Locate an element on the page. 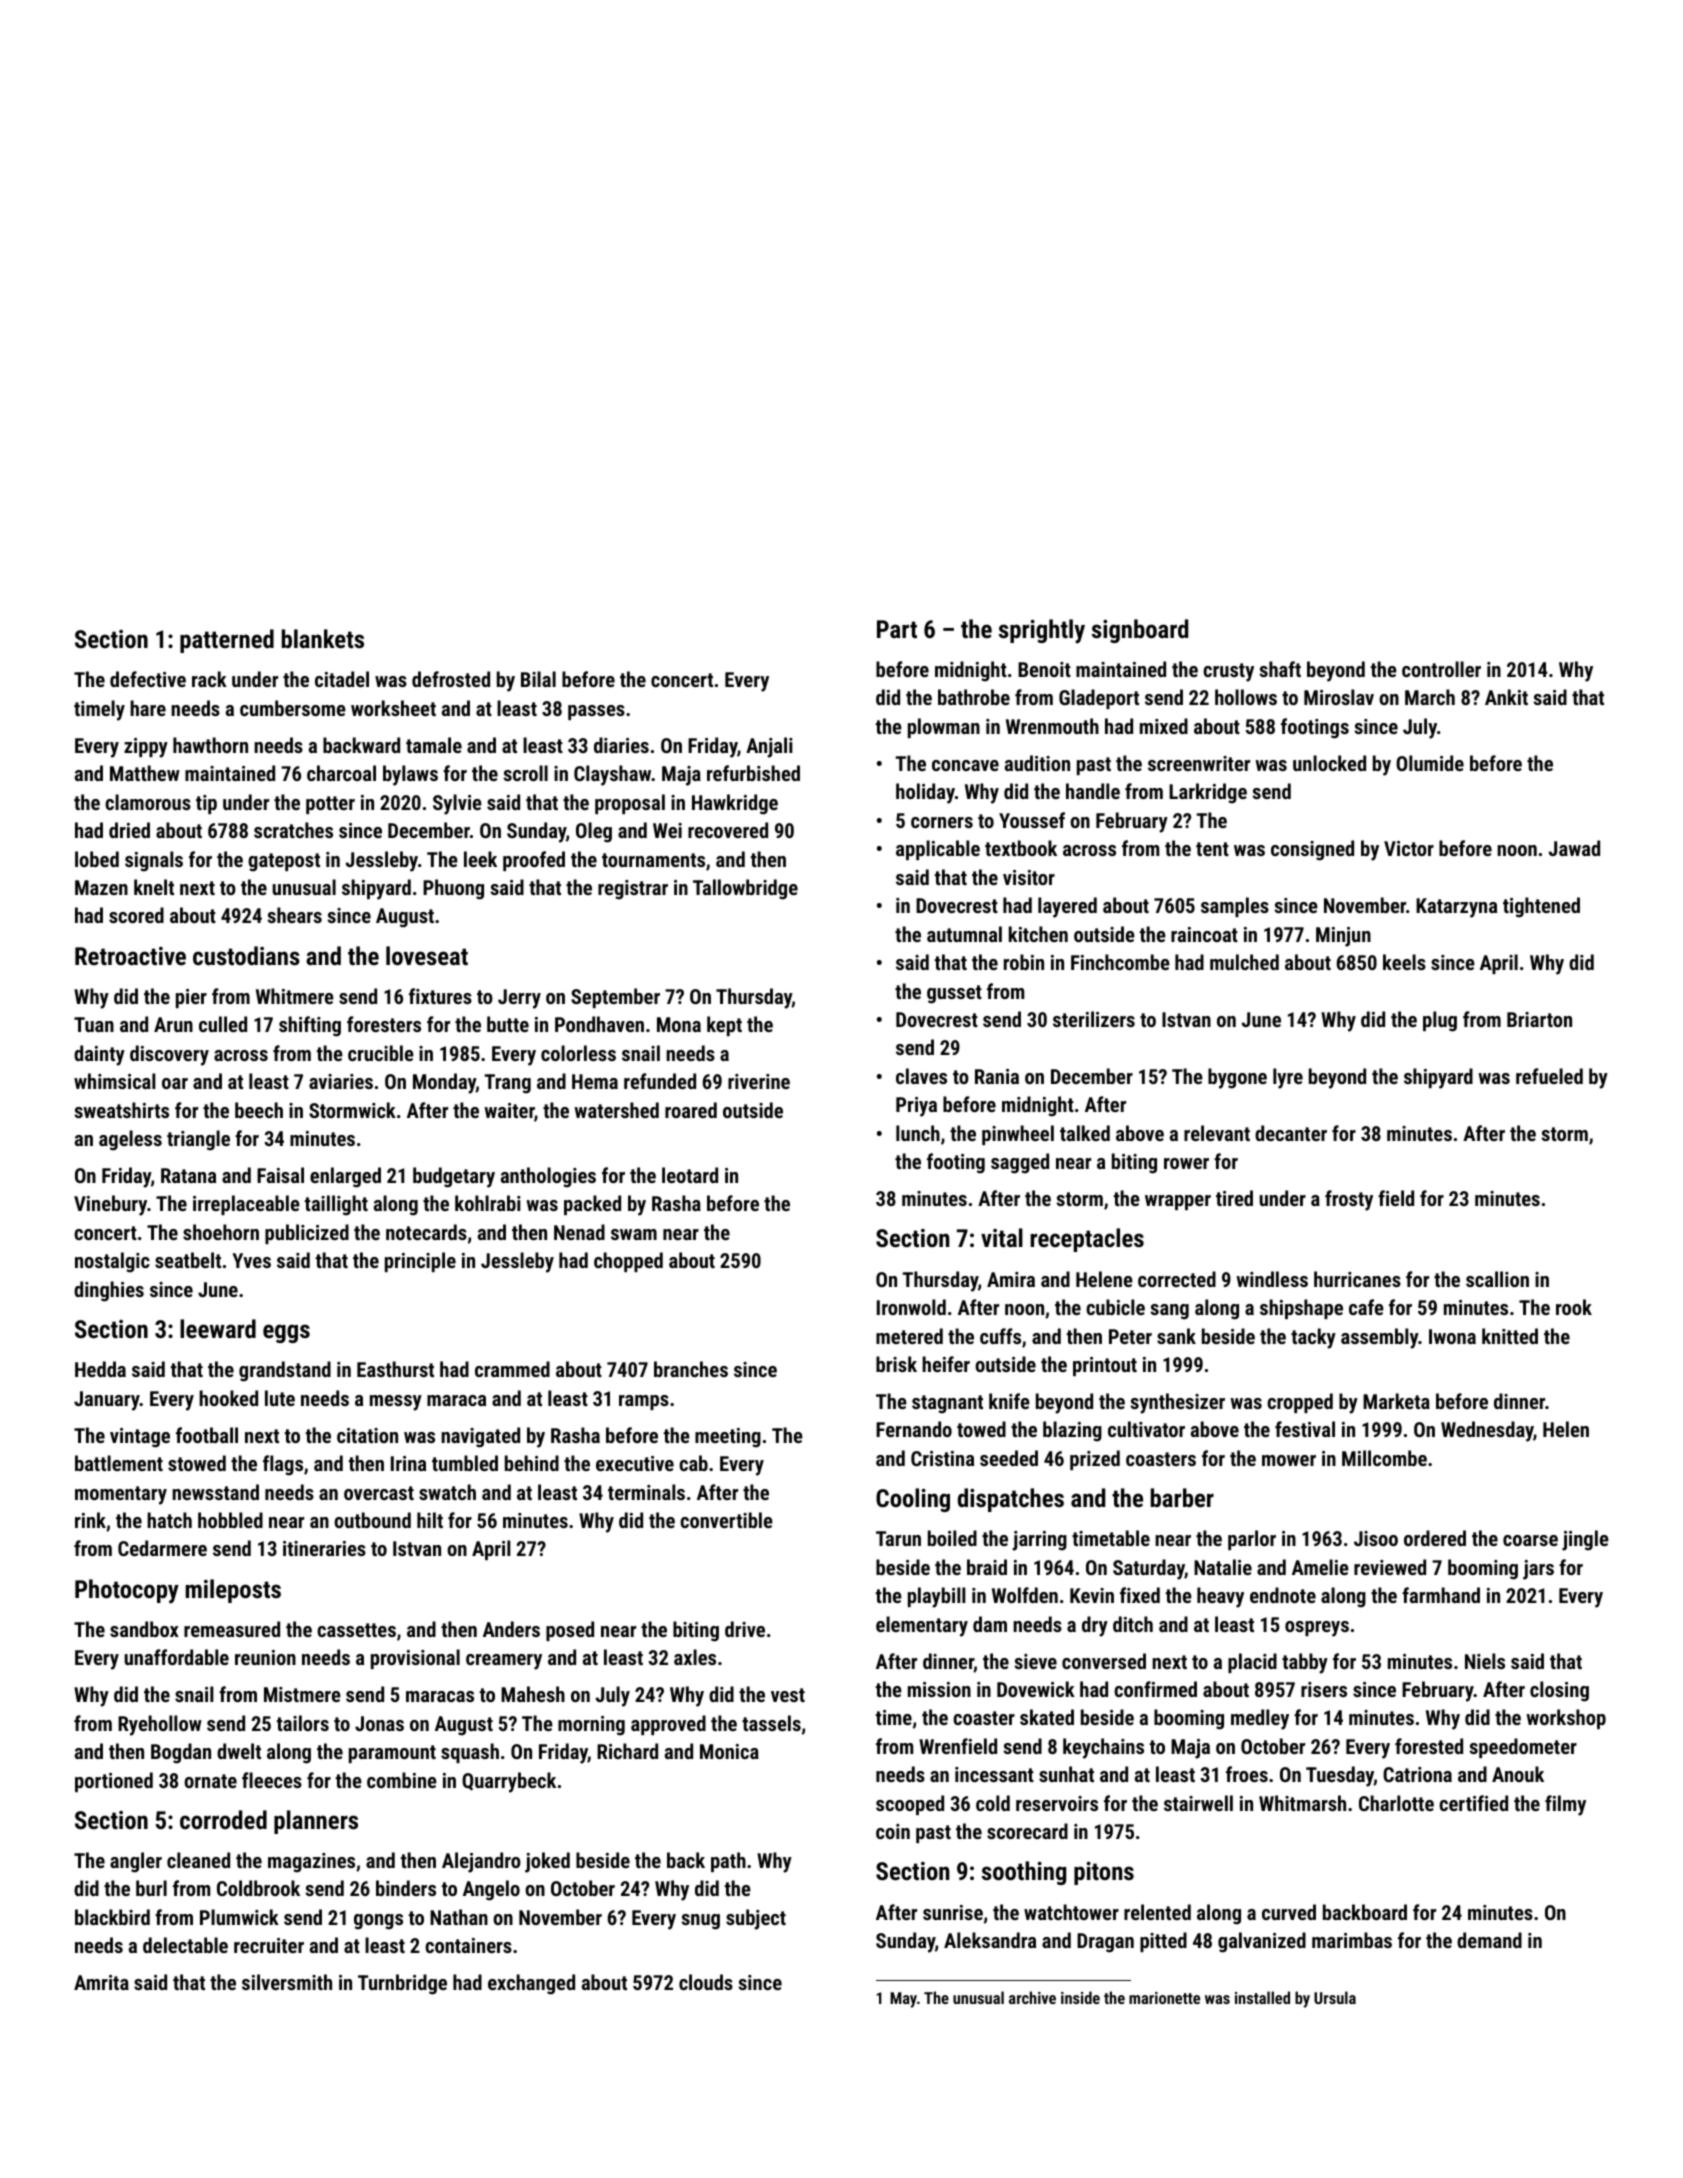  autumnal is located at coordinates (964, 934).
